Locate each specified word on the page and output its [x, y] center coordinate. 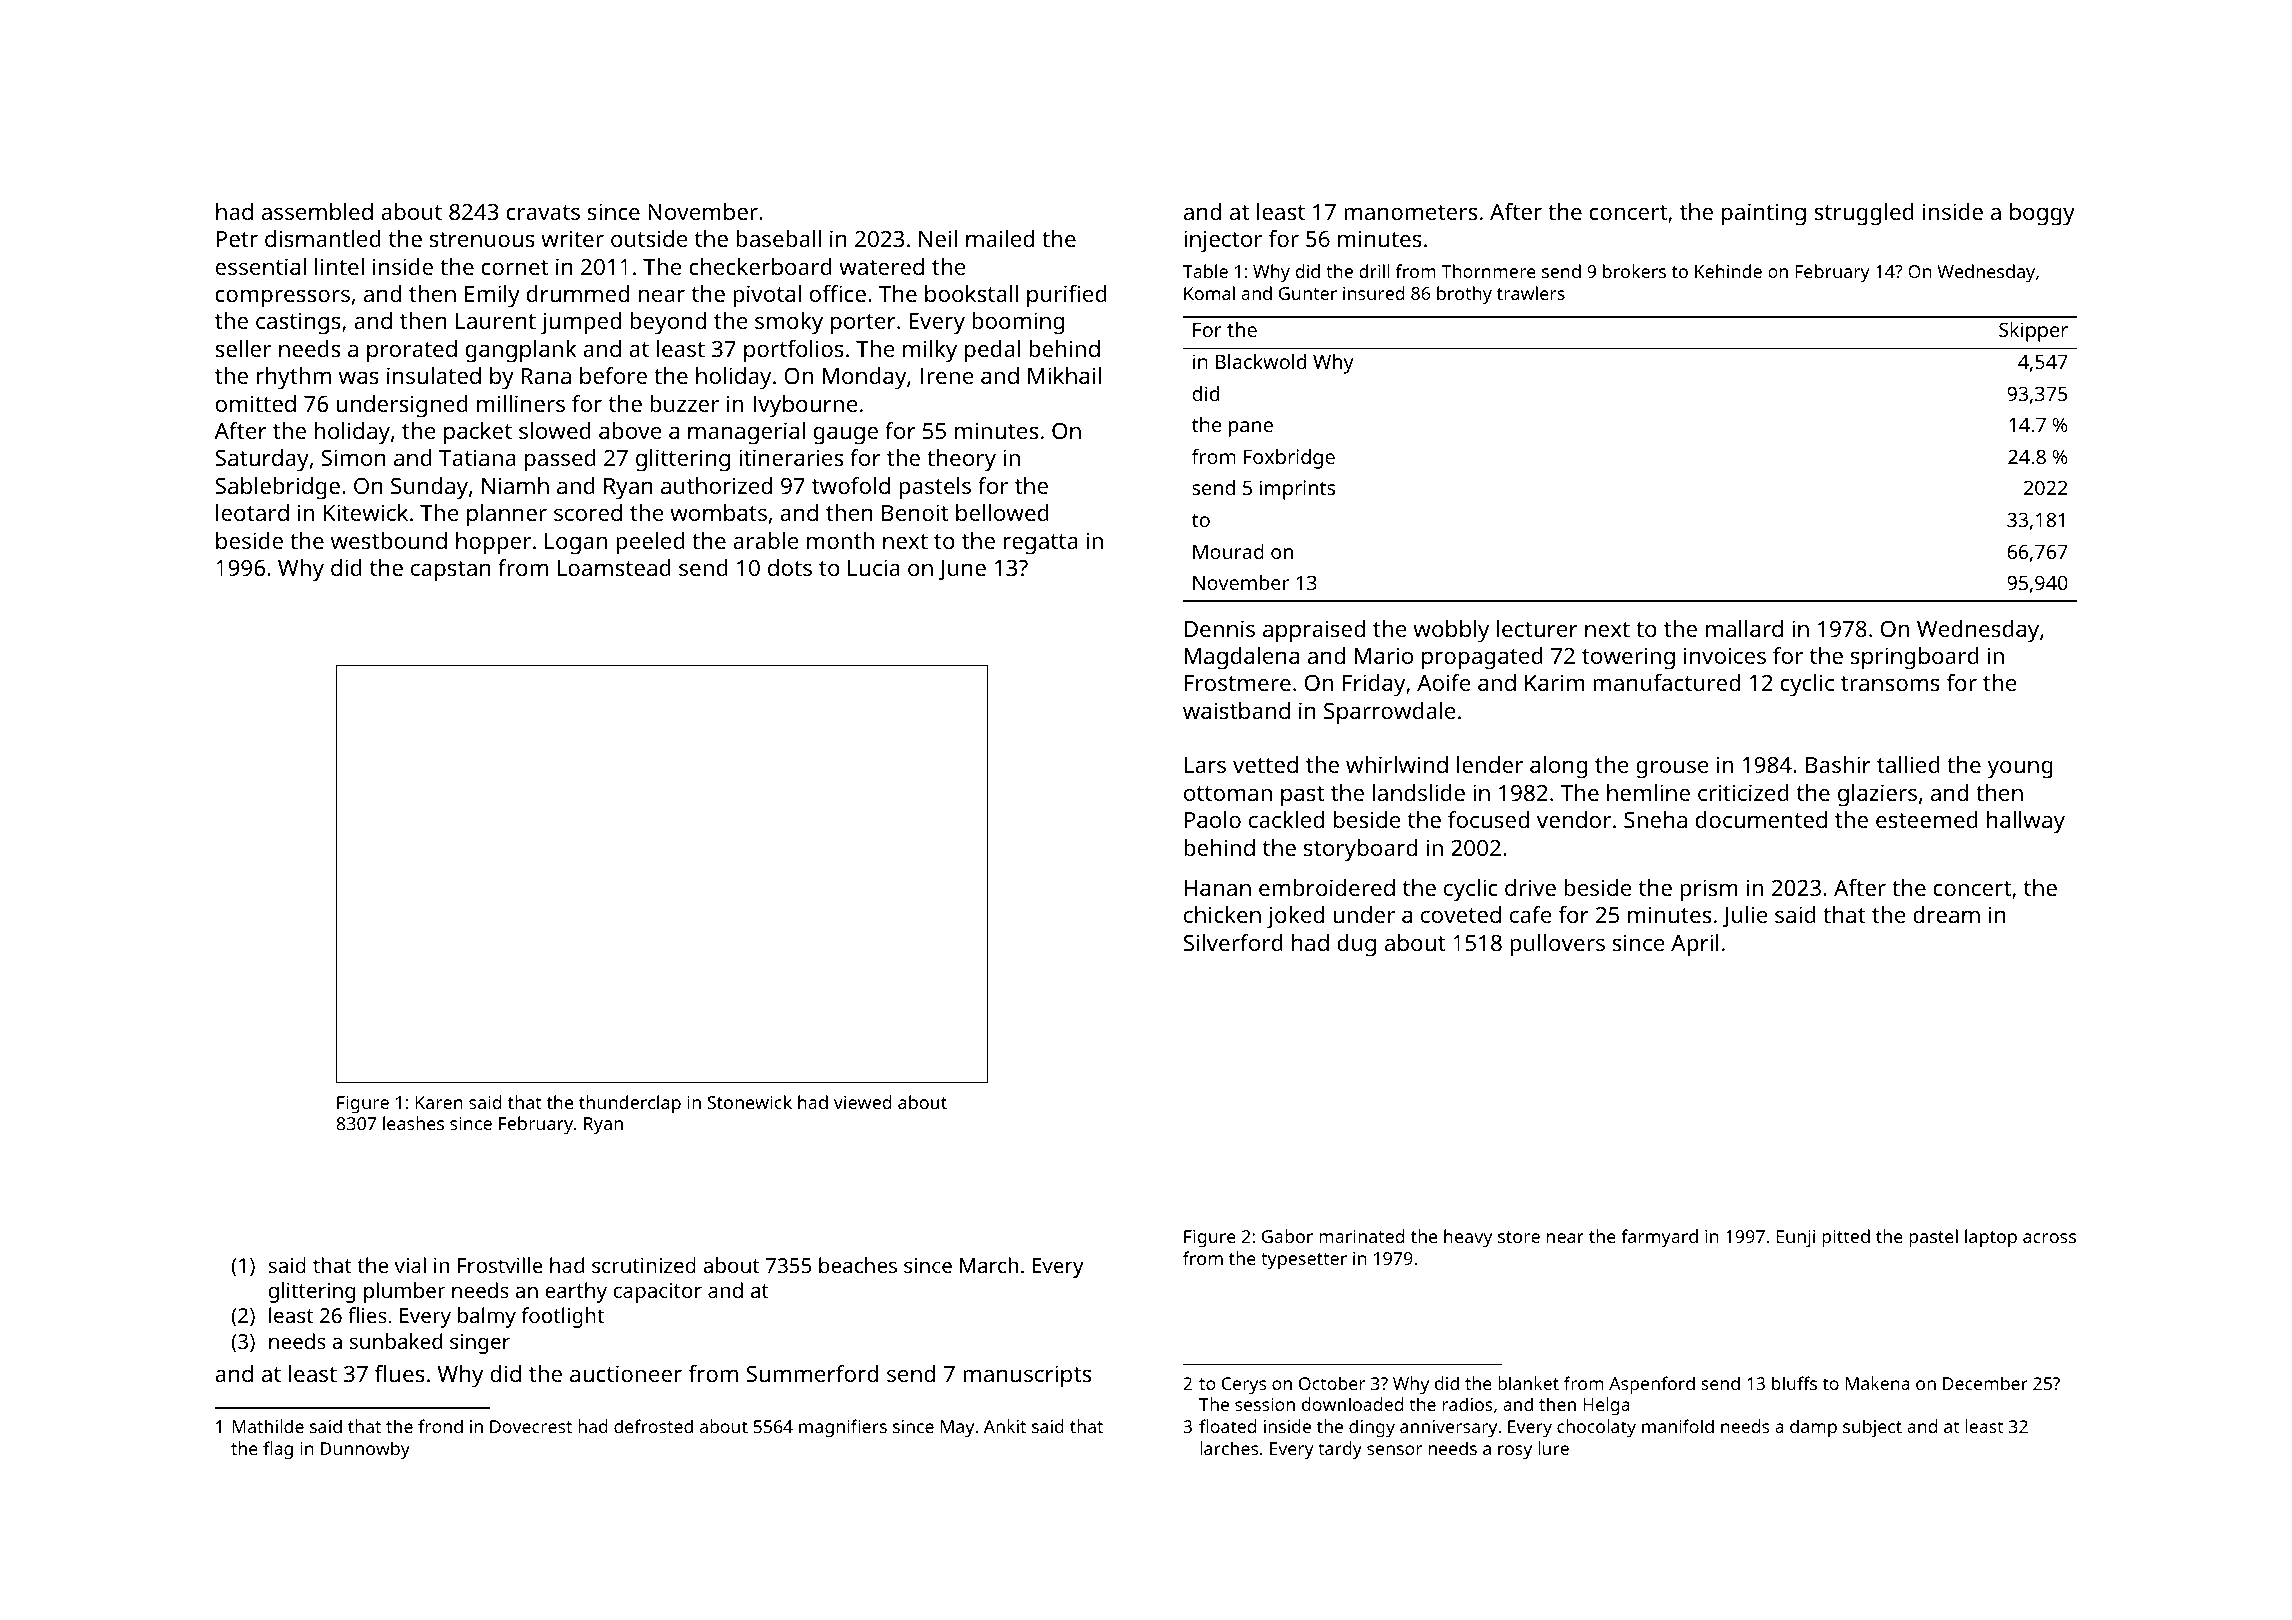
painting [1764, 214]
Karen [439, 1102]
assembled [317, 211]
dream [1946, 914]
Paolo [1213, 819]
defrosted [653, 1426]
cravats [543, 212]
